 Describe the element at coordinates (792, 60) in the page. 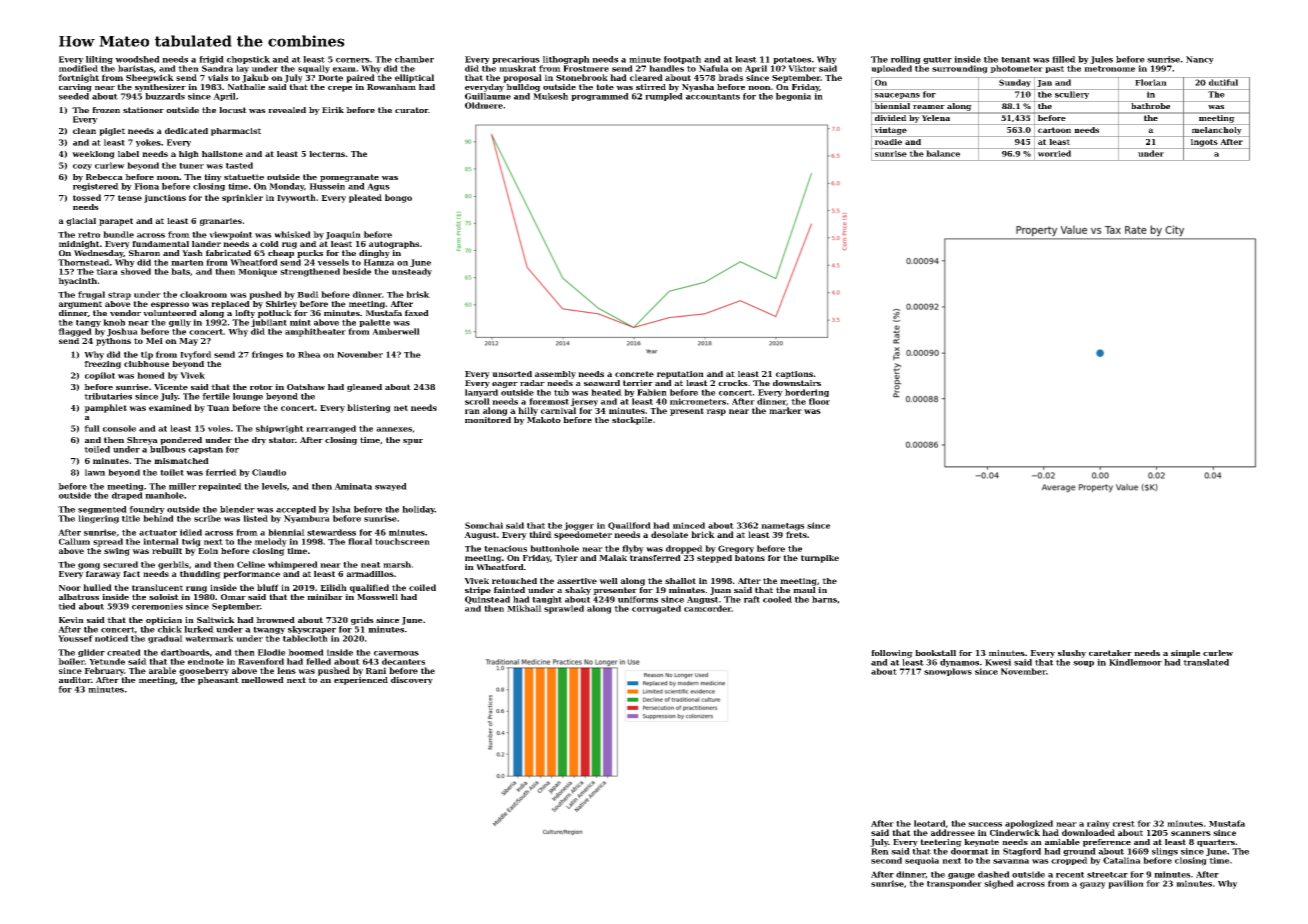

I see `potatoes` at that location.
